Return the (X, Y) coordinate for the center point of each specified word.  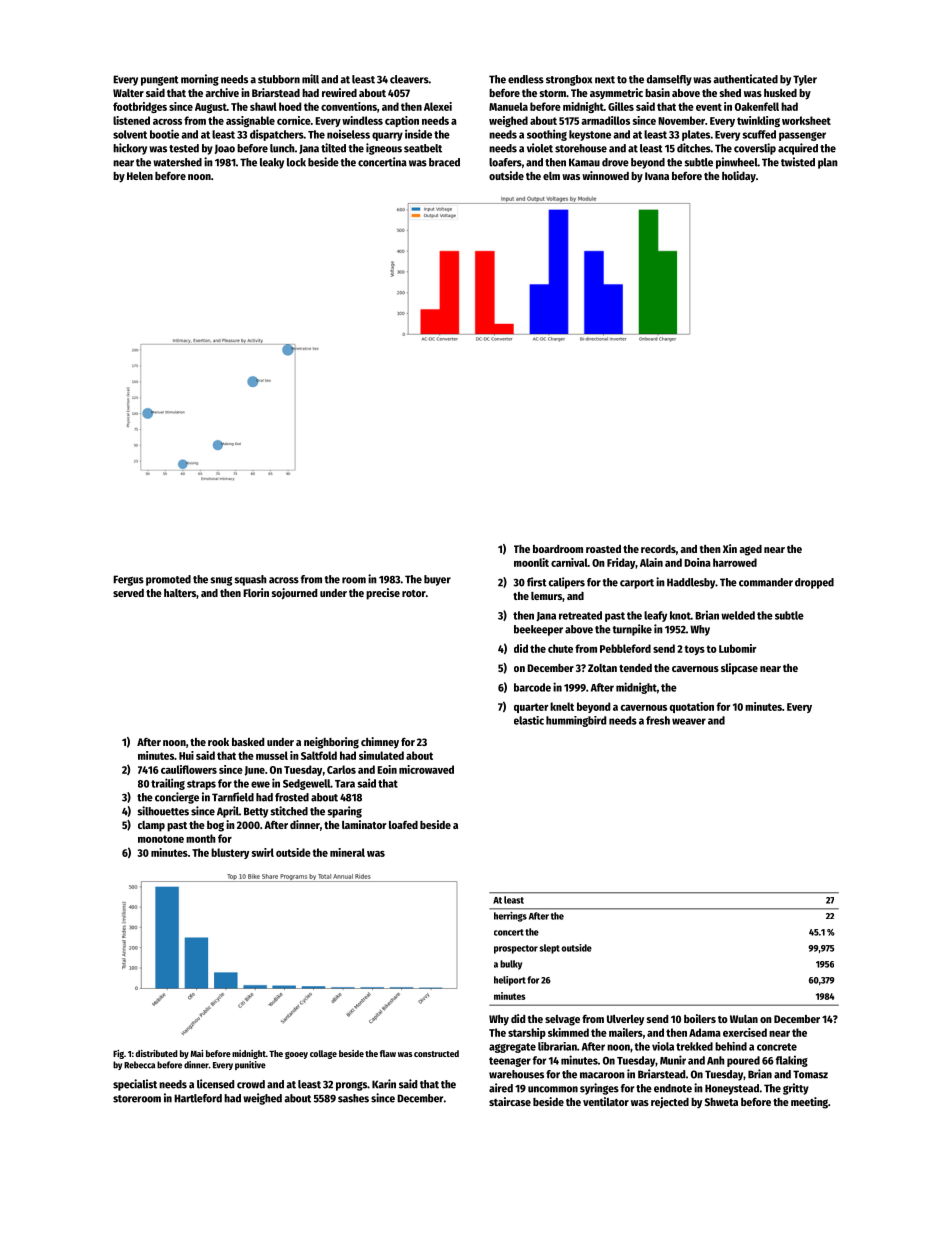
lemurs (546, 596)
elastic (529, 720)
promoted (168, 580)
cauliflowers (189, 769)
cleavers (409, 79)
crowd (251, 1084)
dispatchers (277, 135)
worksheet (806, 120)
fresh (658, 720)
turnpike (632, 630)
